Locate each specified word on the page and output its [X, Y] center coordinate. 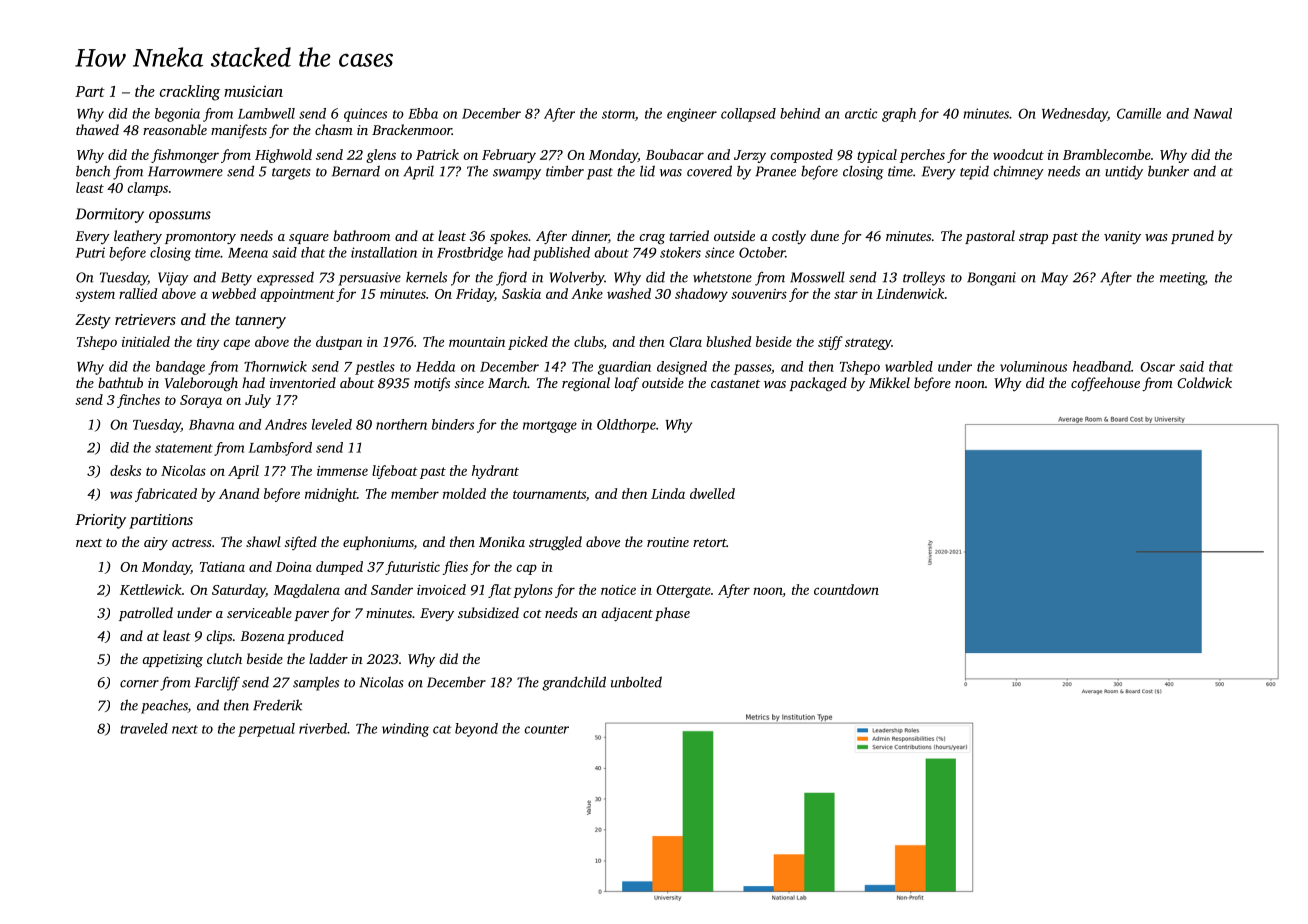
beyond [476, 730]
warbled [909, 366]
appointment [297, 295]
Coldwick [1204, 382]
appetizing [172, 660]
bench [93, 171]
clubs [588, 341]
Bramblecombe [1107, 154]
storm [618, 114]
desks [125, 470]
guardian [624, 368]
